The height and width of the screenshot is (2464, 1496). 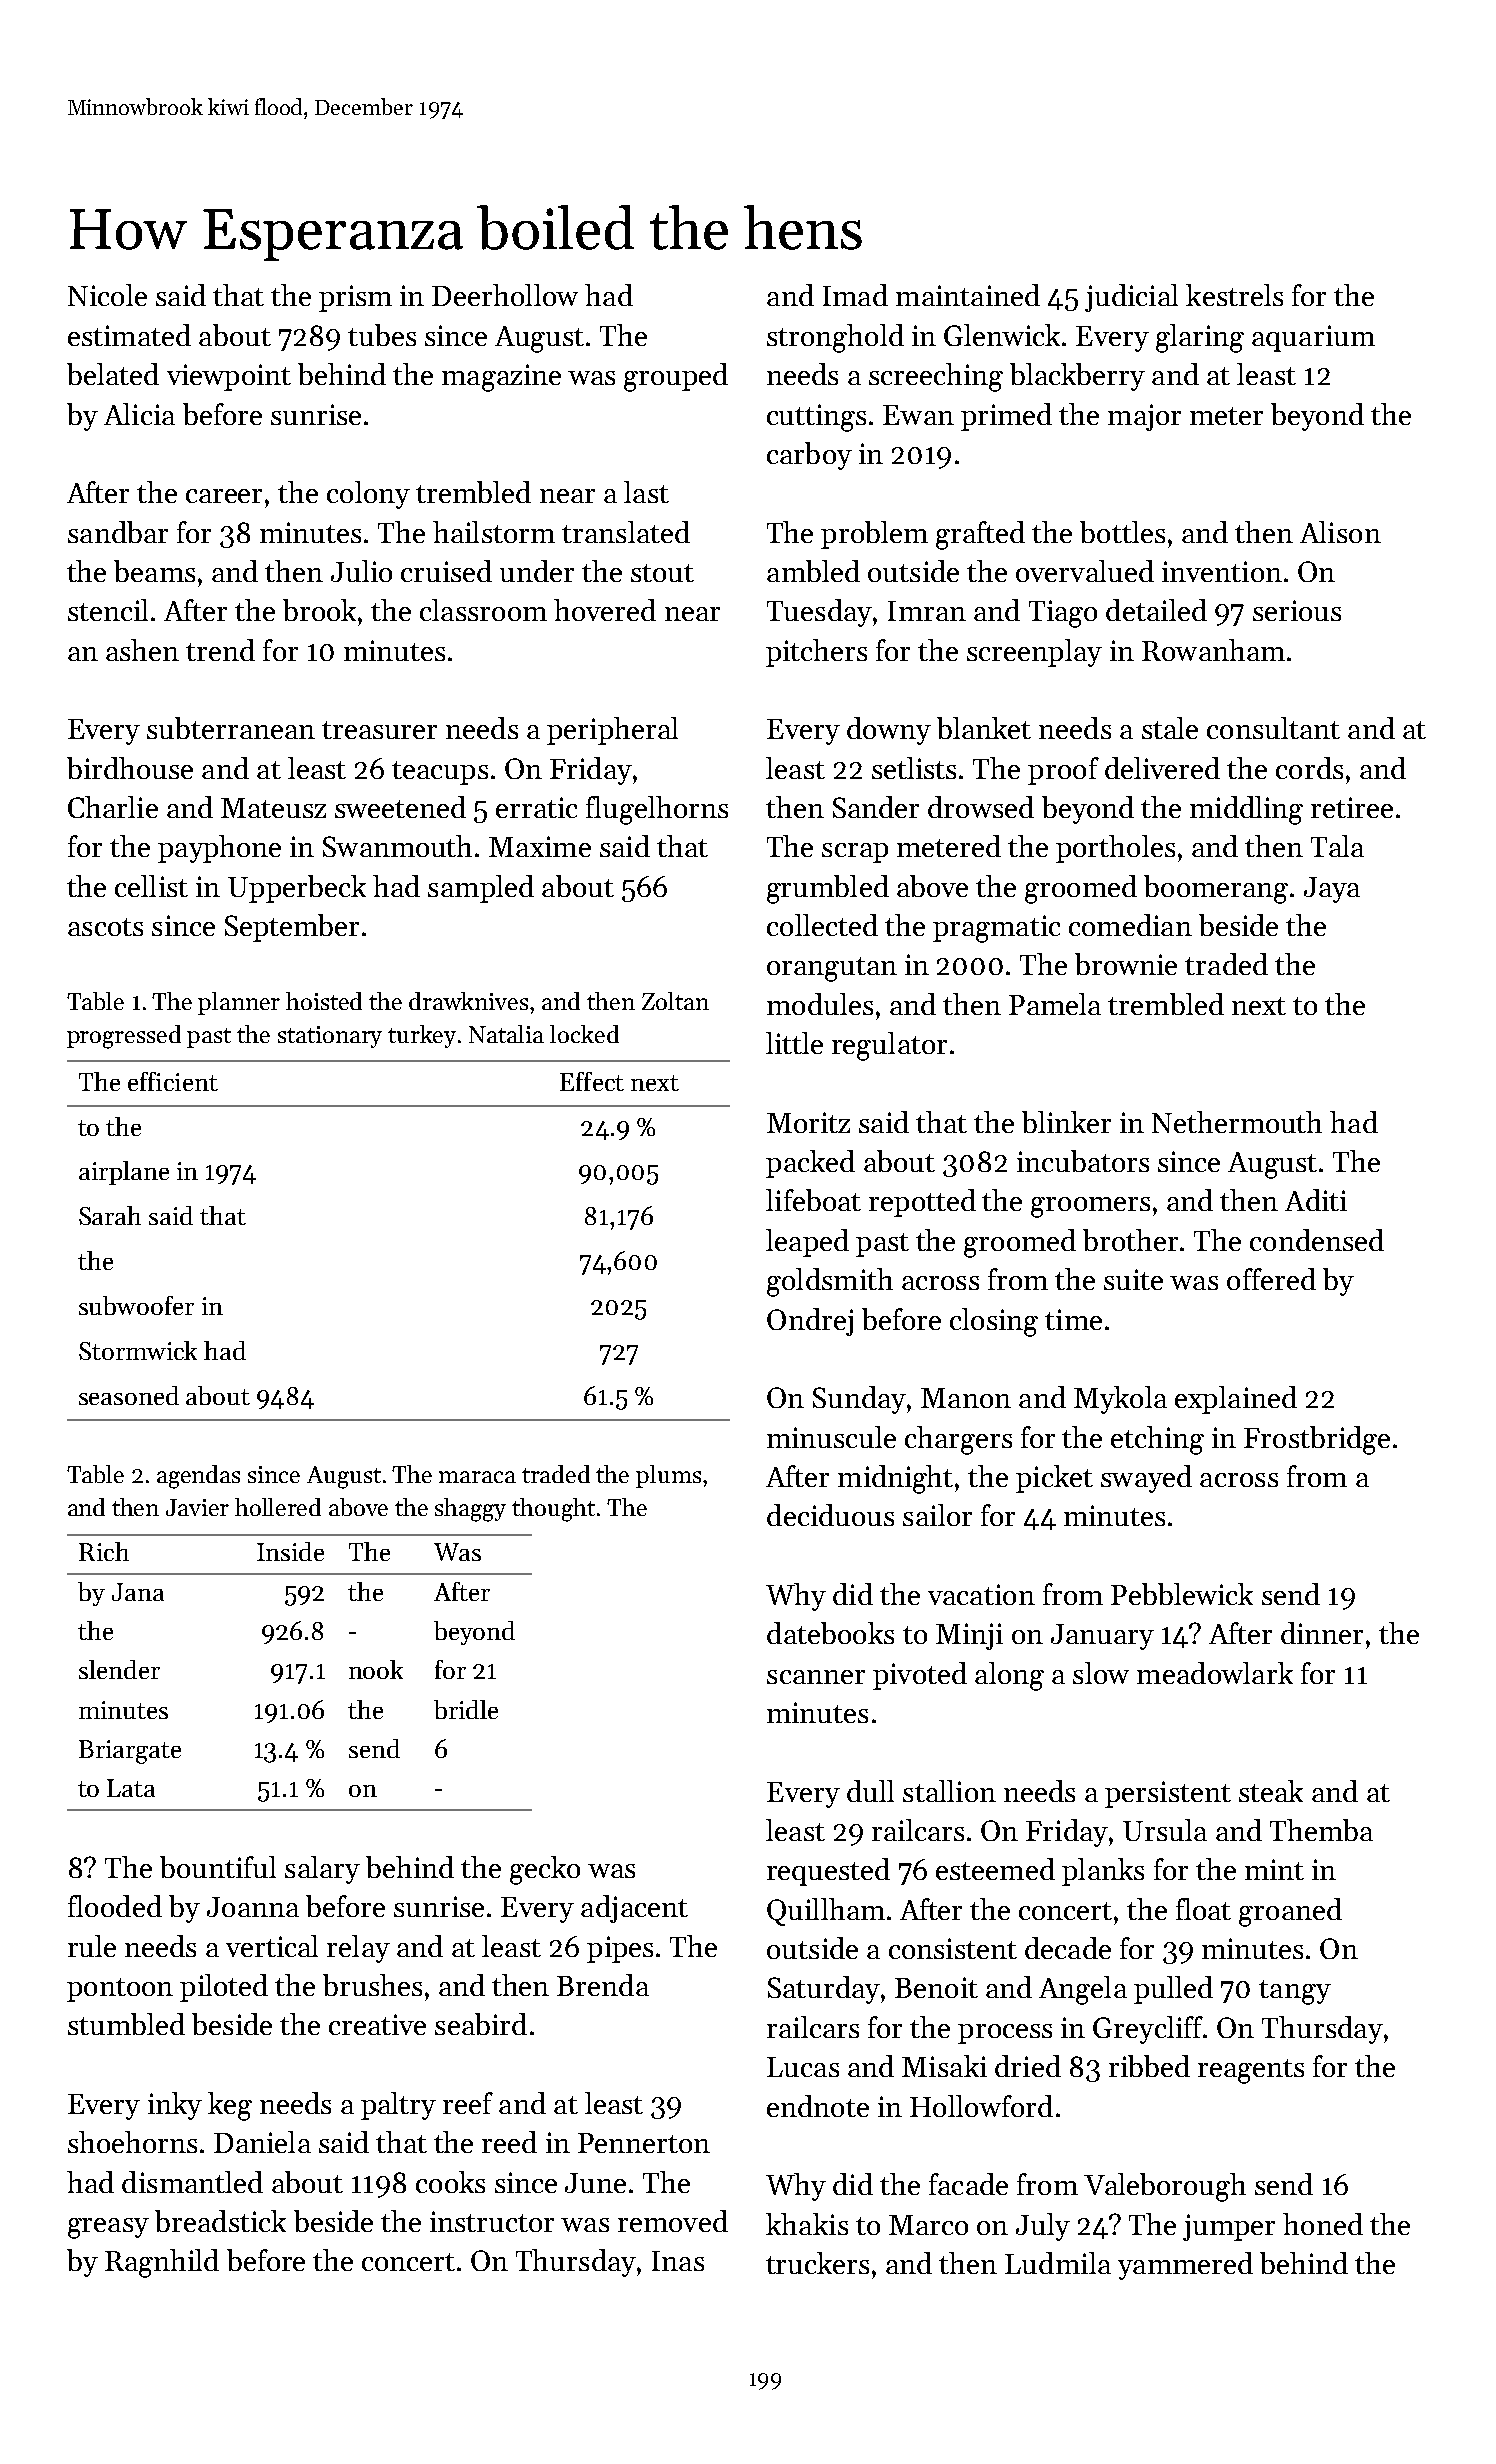 What do you see at coordinates (1273, 728) in the screenshot?
I see `consultant` at bounding box center [1273, 728].
